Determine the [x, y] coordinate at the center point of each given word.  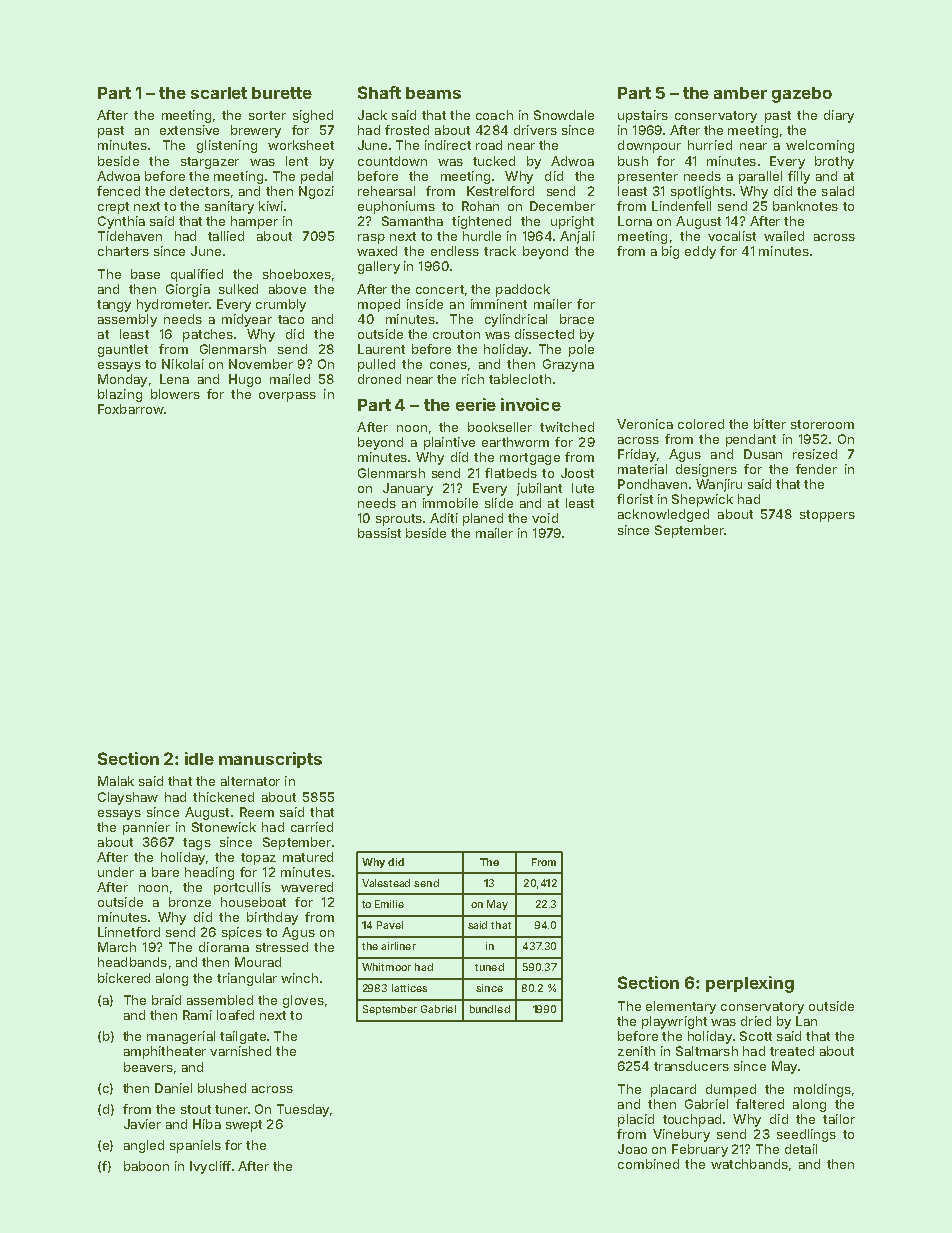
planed [483, 519]
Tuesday [303, 1110]
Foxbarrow [131, 409]
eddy [700, 252]
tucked [494, 161]
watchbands [749, 1164]
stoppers [827, 516]
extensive [189, 130]
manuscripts [270, 760]
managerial [181, 1037]
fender [816, 469]
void [545, 518]
